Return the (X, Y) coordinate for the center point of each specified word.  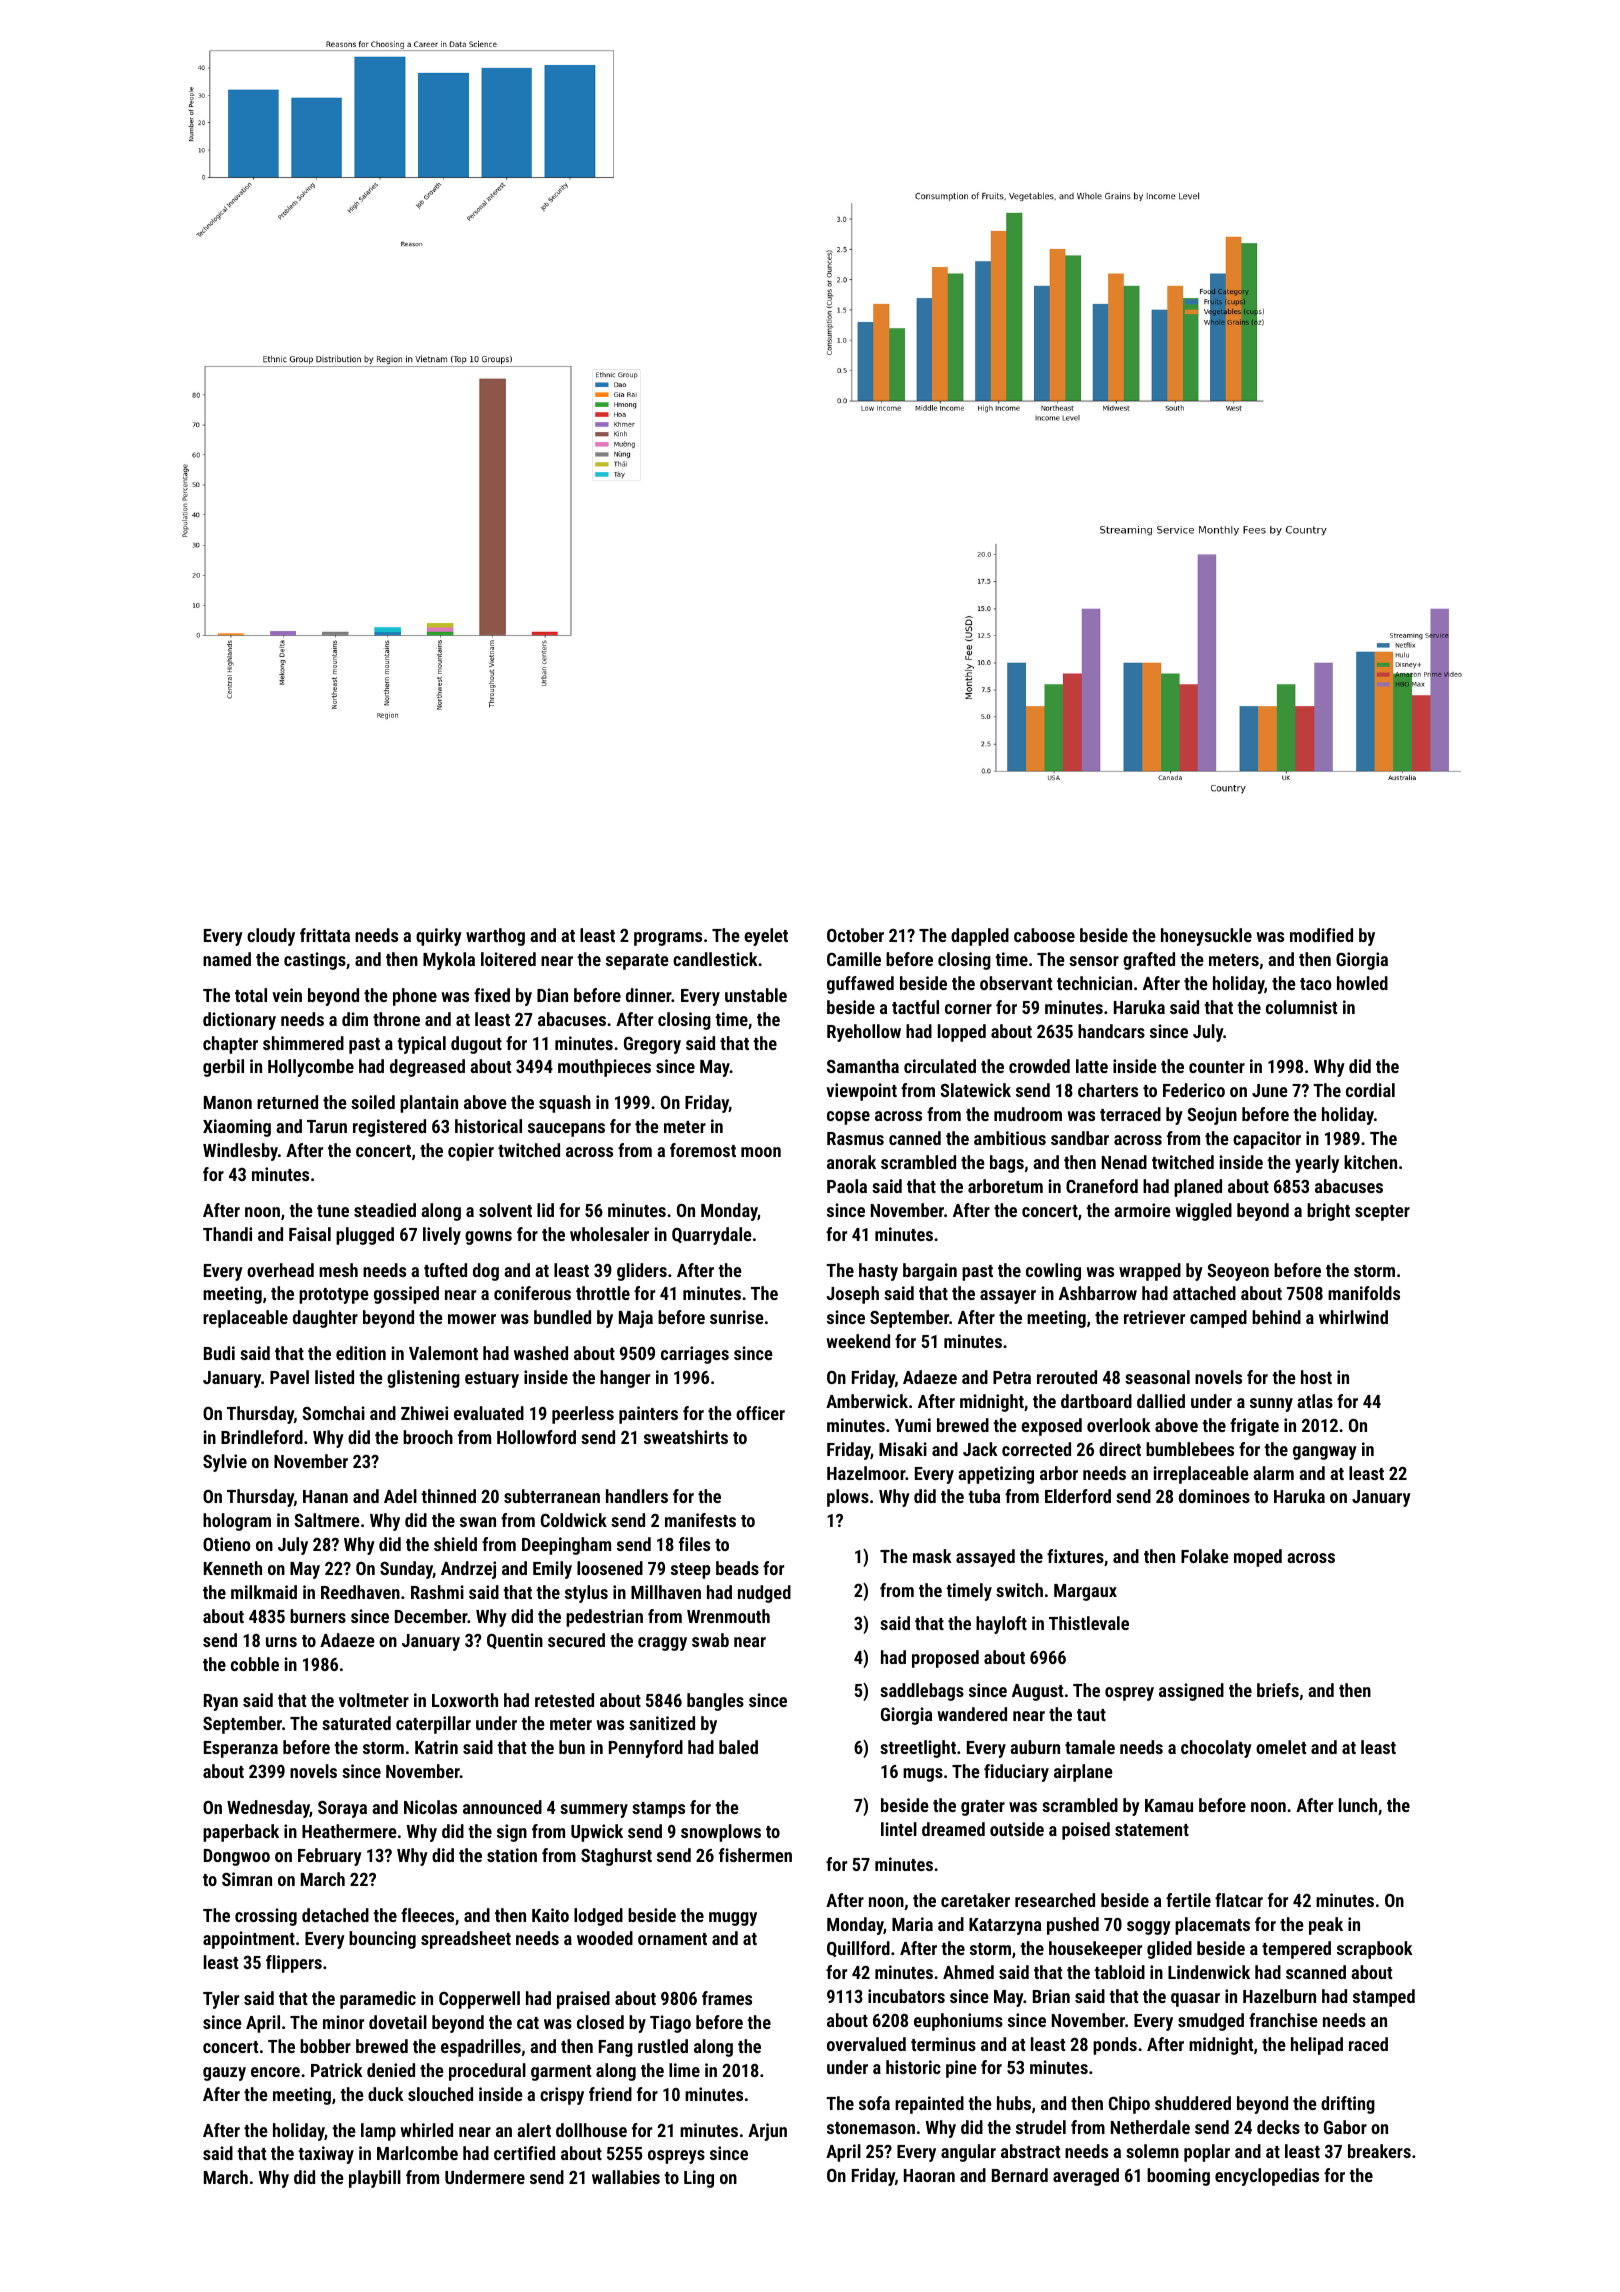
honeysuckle (1206, 937)
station (512, 1855)
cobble (255, 1664)
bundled (562, 1317)
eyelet (766, 937)
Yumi (913, 1425)
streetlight (918, 1749)
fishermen (755, 1855)
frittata (325, 935)
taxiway (326, 2155)
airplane (1083, 1773)
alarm (1273, 1473)
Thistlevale (1089, 1623)
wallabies (626, 2177)
